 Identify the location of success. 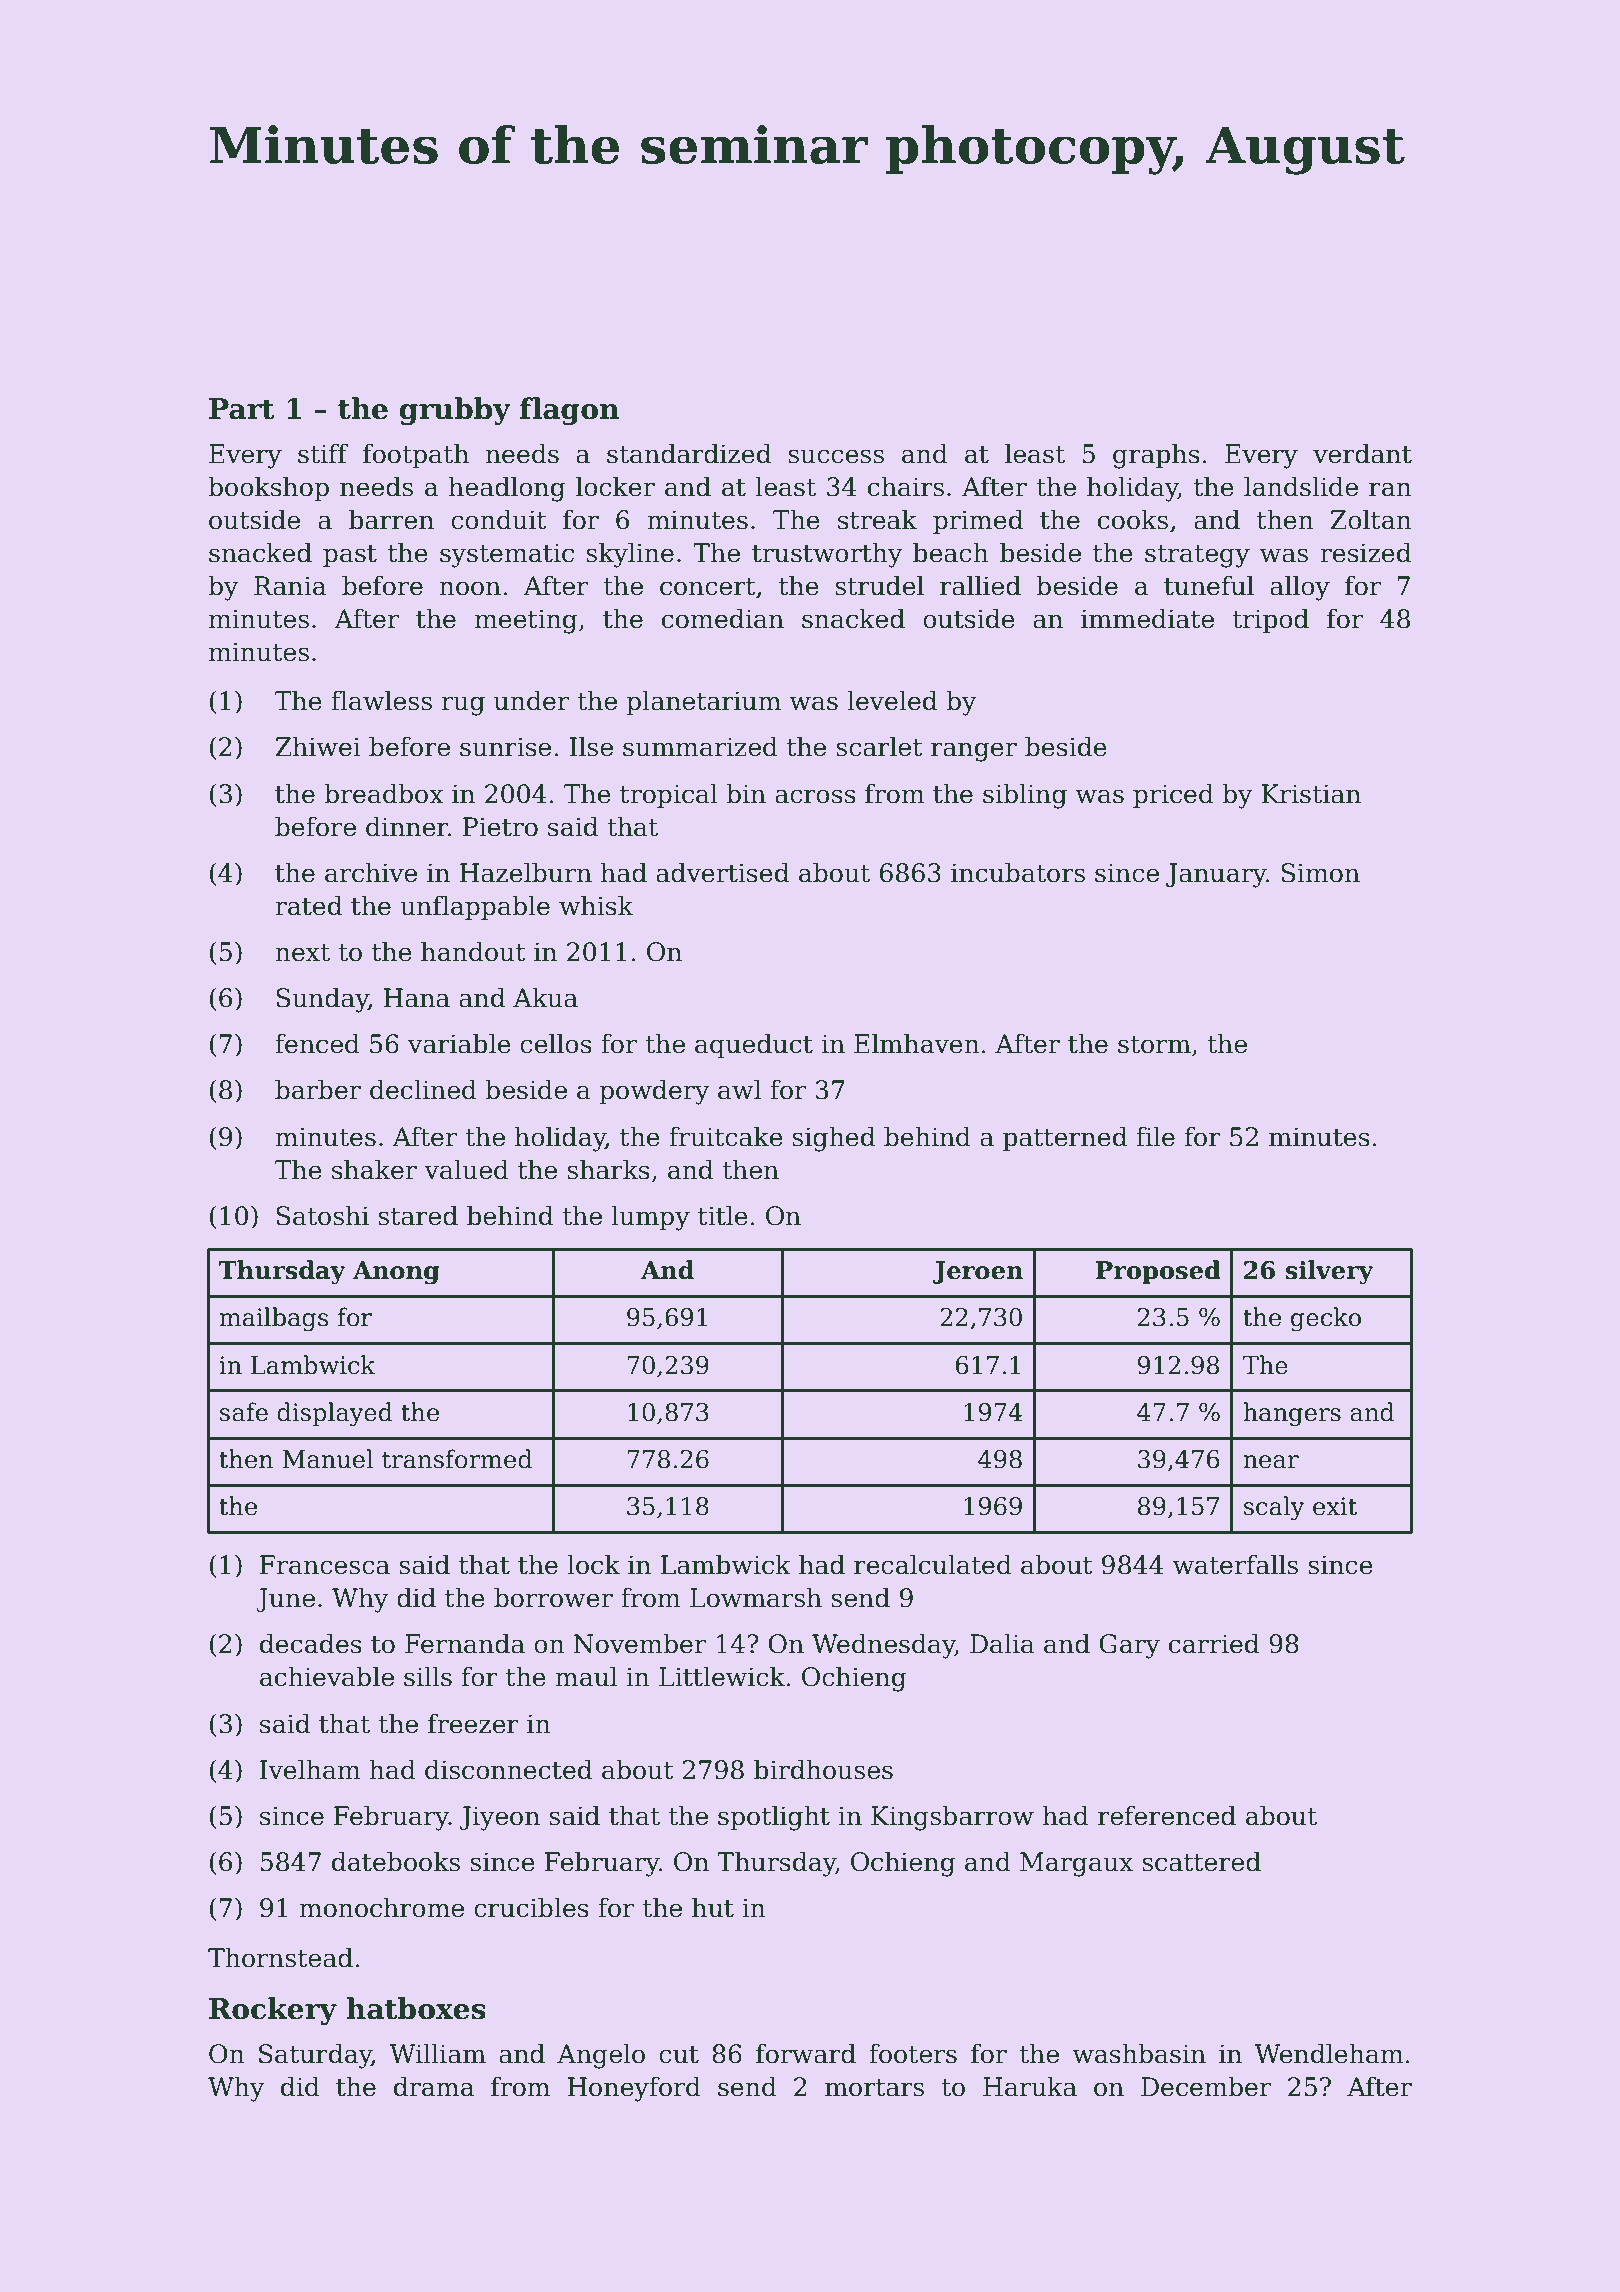
(836, 456).
